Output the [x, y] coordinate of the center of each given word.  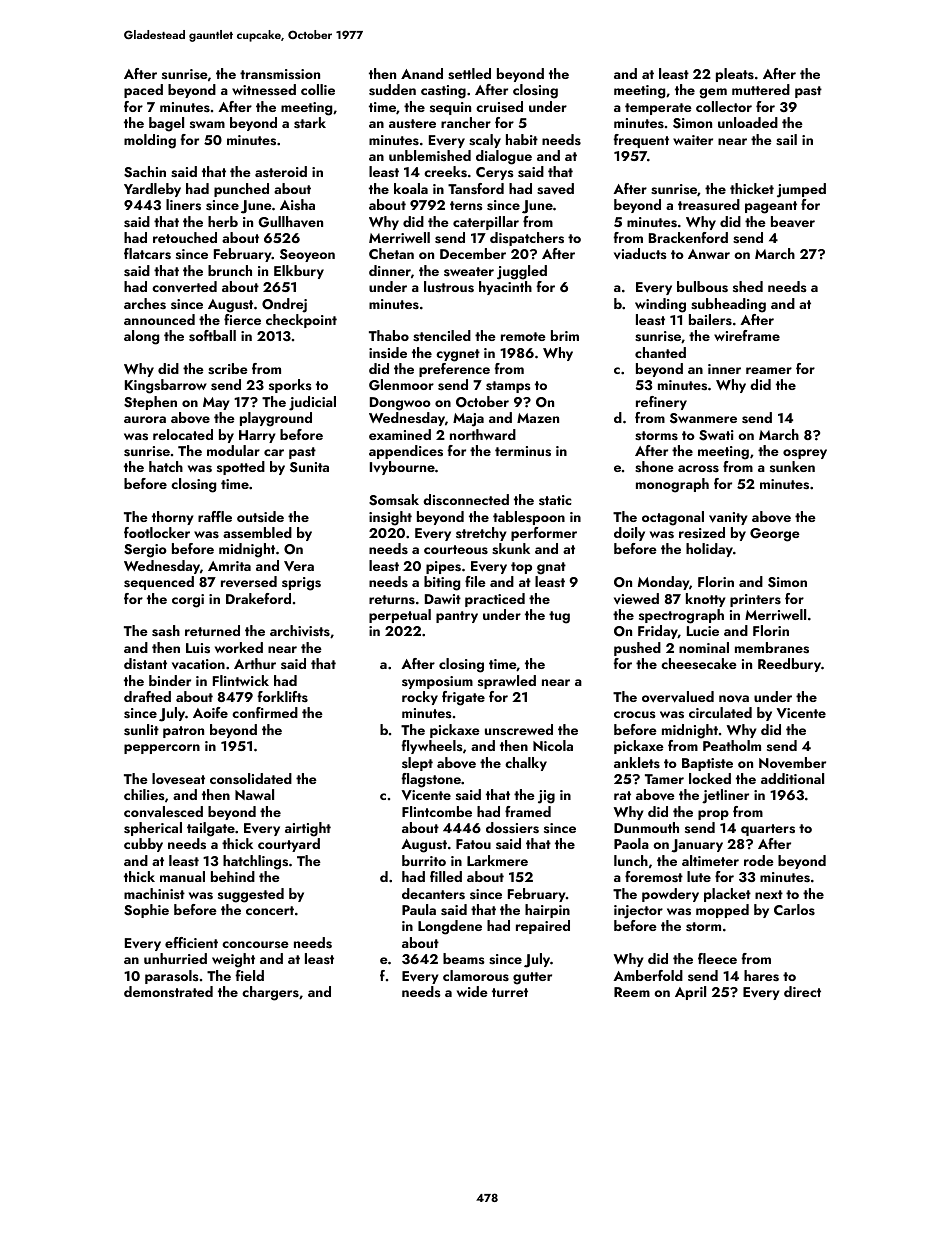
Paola [631, 843]
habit [522, 139]
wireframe [747, 335]
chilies [144, 794]
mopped [722, 911]
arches [145, 304]
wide [472, 991]
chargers [270, 993]
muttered [761, 89]
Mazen [538, 418]
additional [792, 778]
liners [183, 205]
